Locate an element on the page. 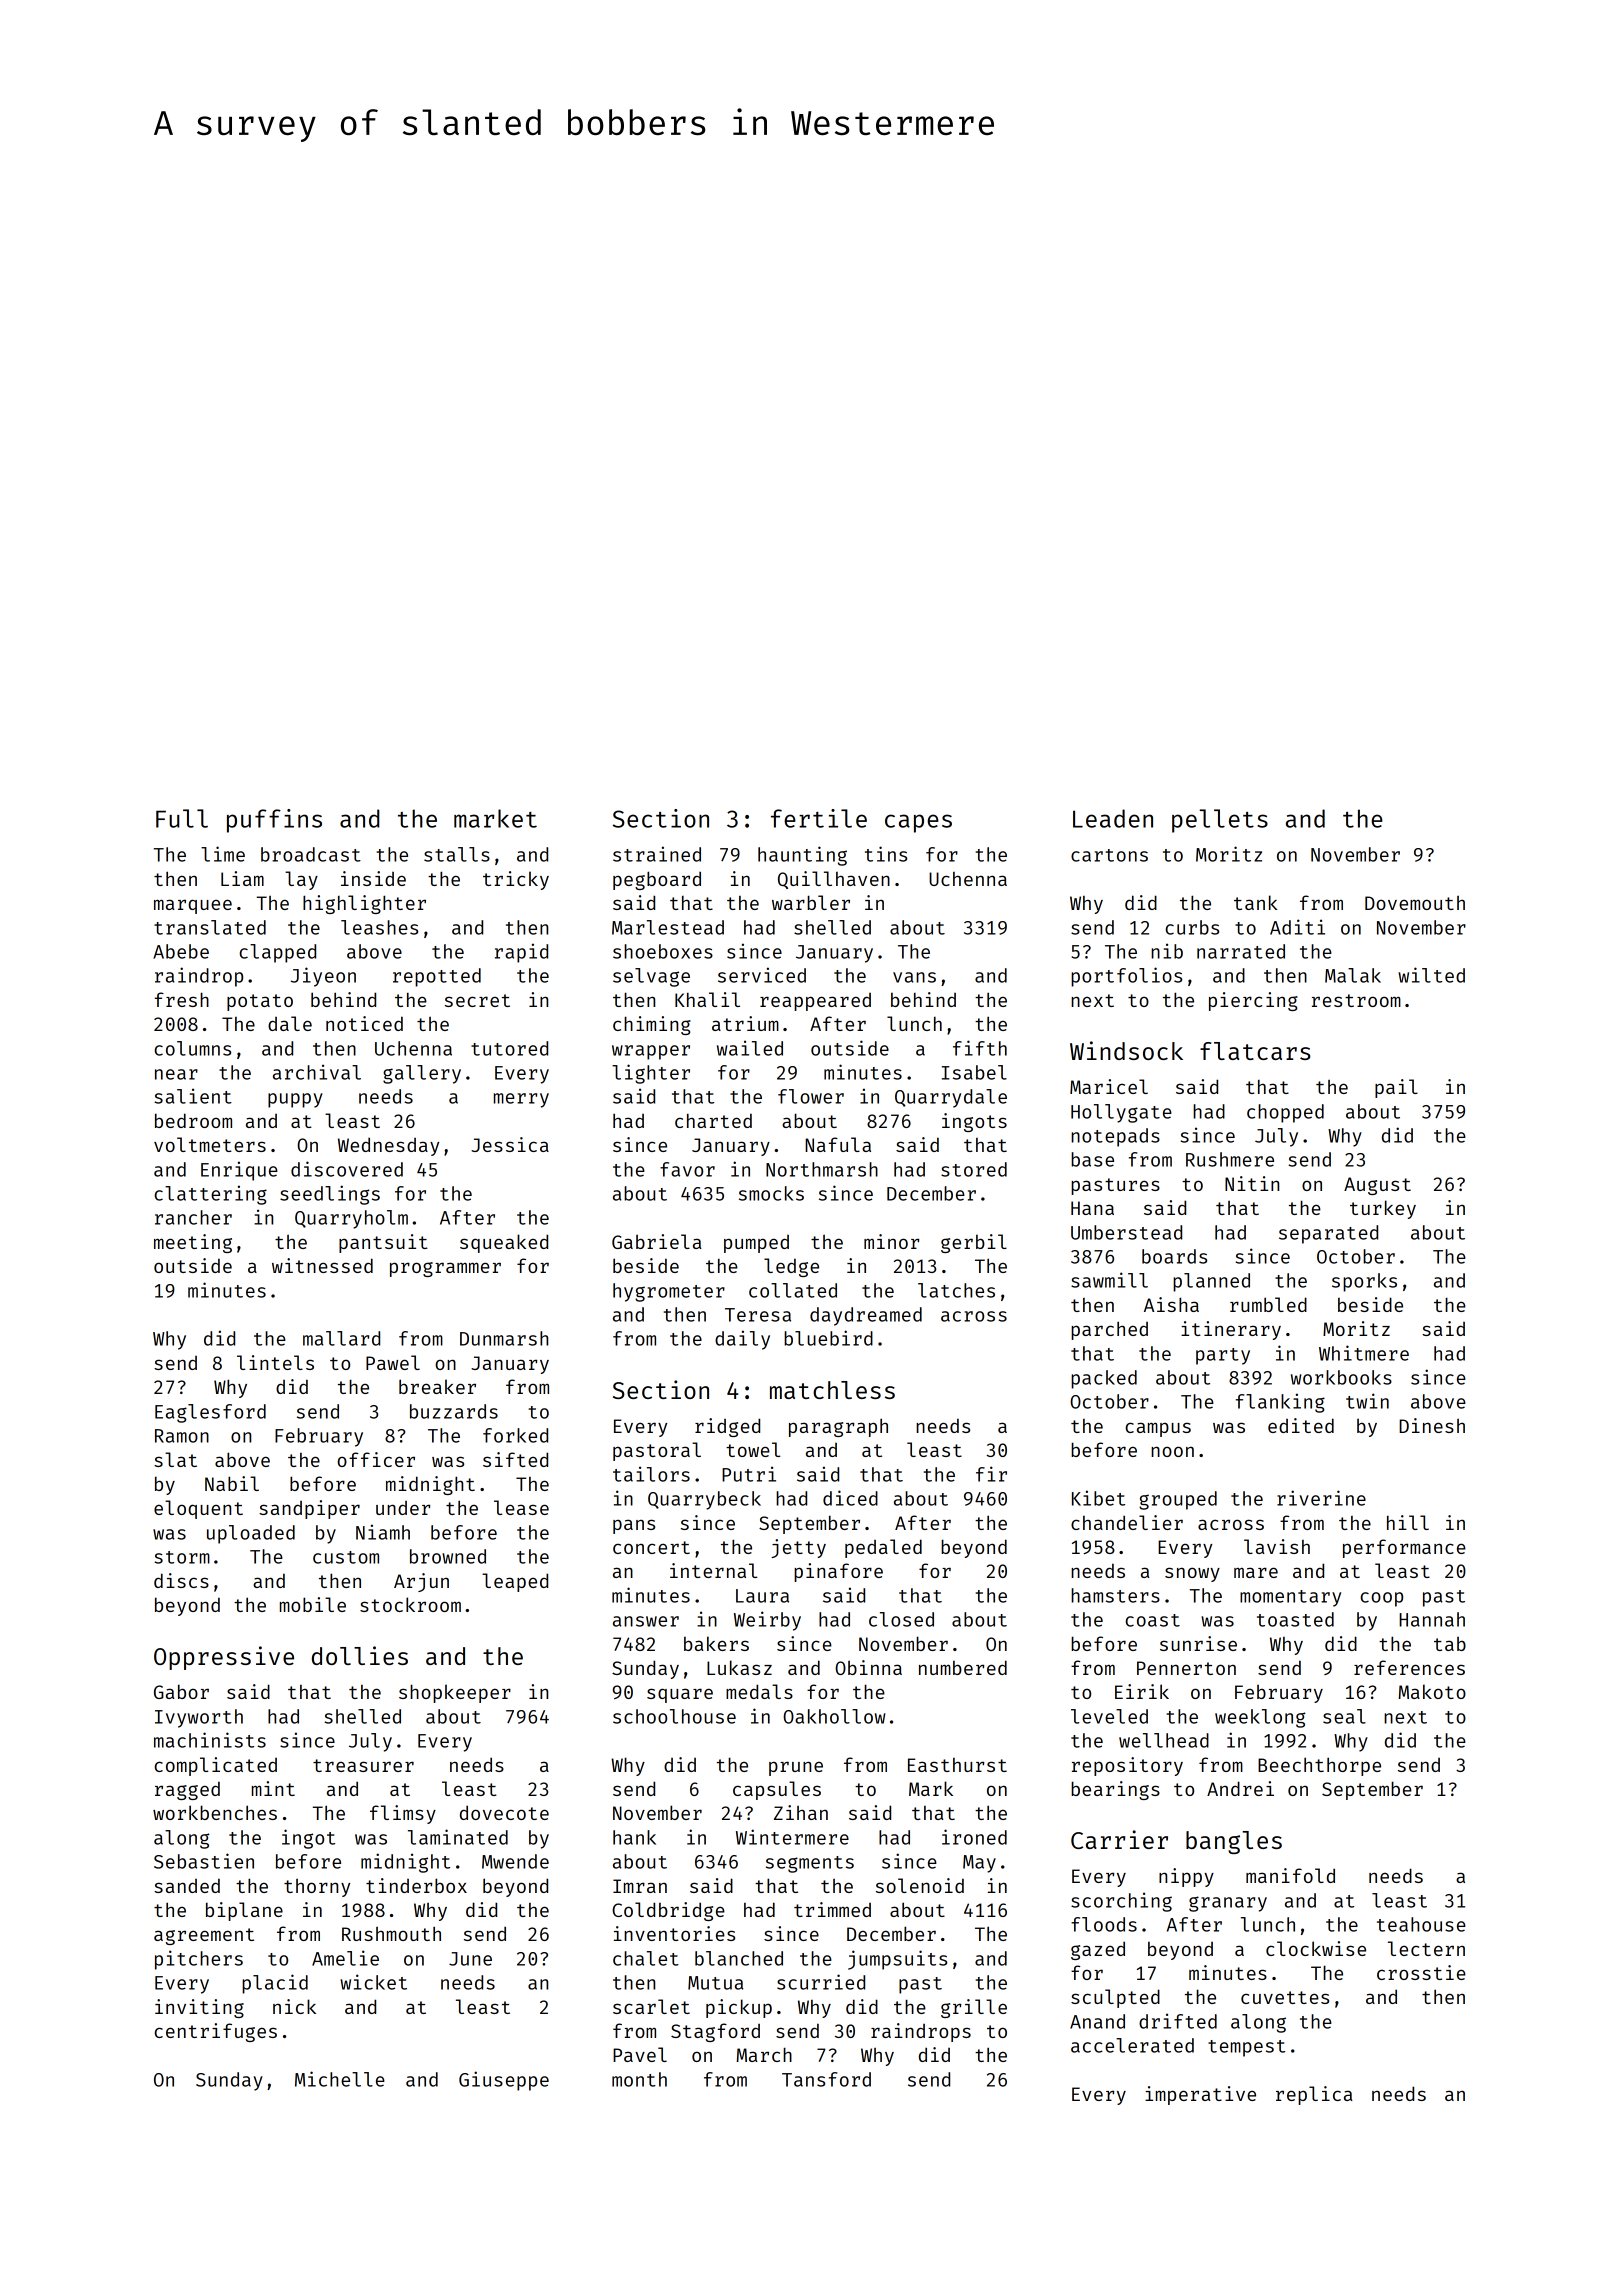 This page has height=2292, width=1620. dovecote is located at coordinates (504, 1813).
